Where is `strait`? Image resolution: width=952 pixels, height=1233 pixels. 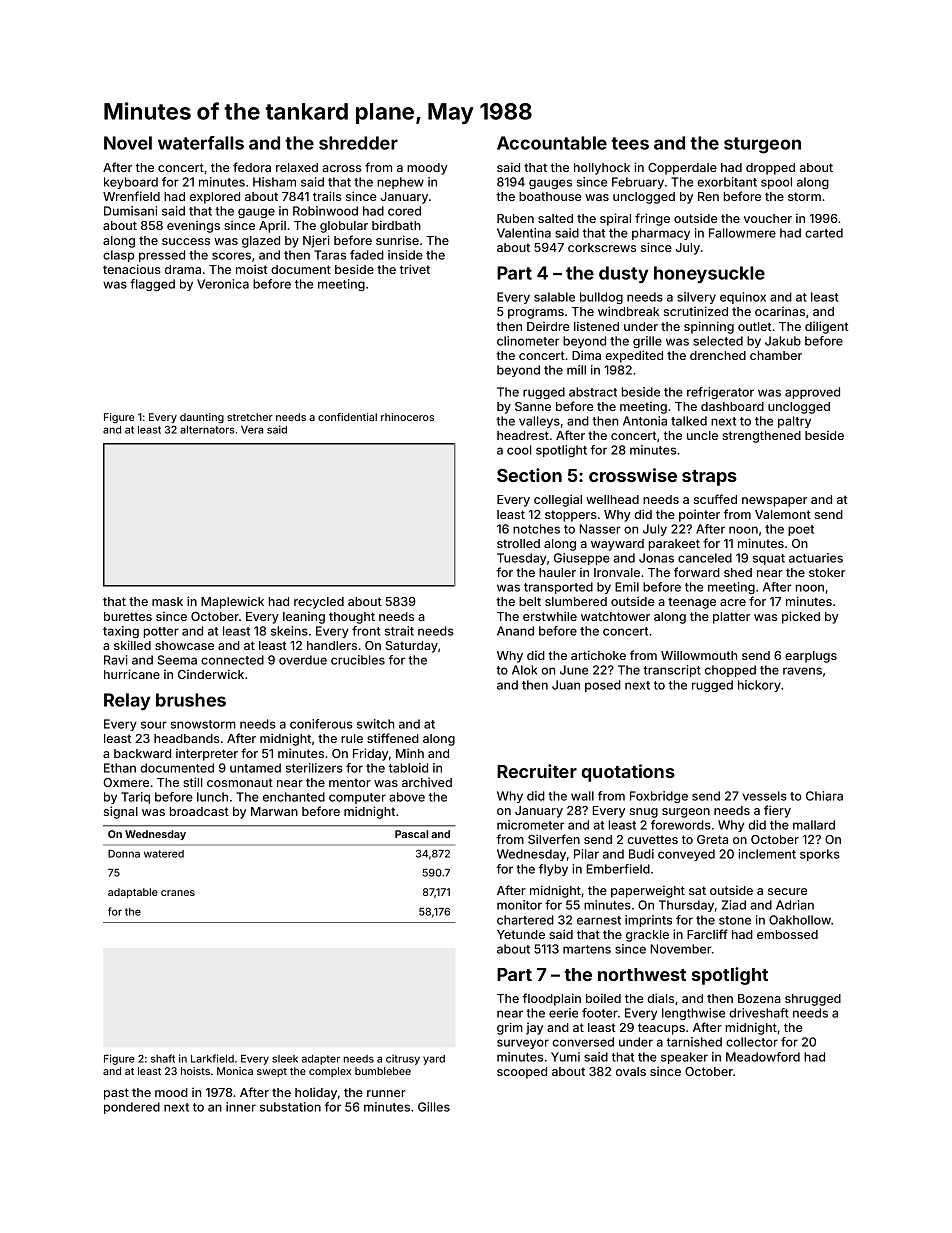
strait is located at coordinates (399, 631).
